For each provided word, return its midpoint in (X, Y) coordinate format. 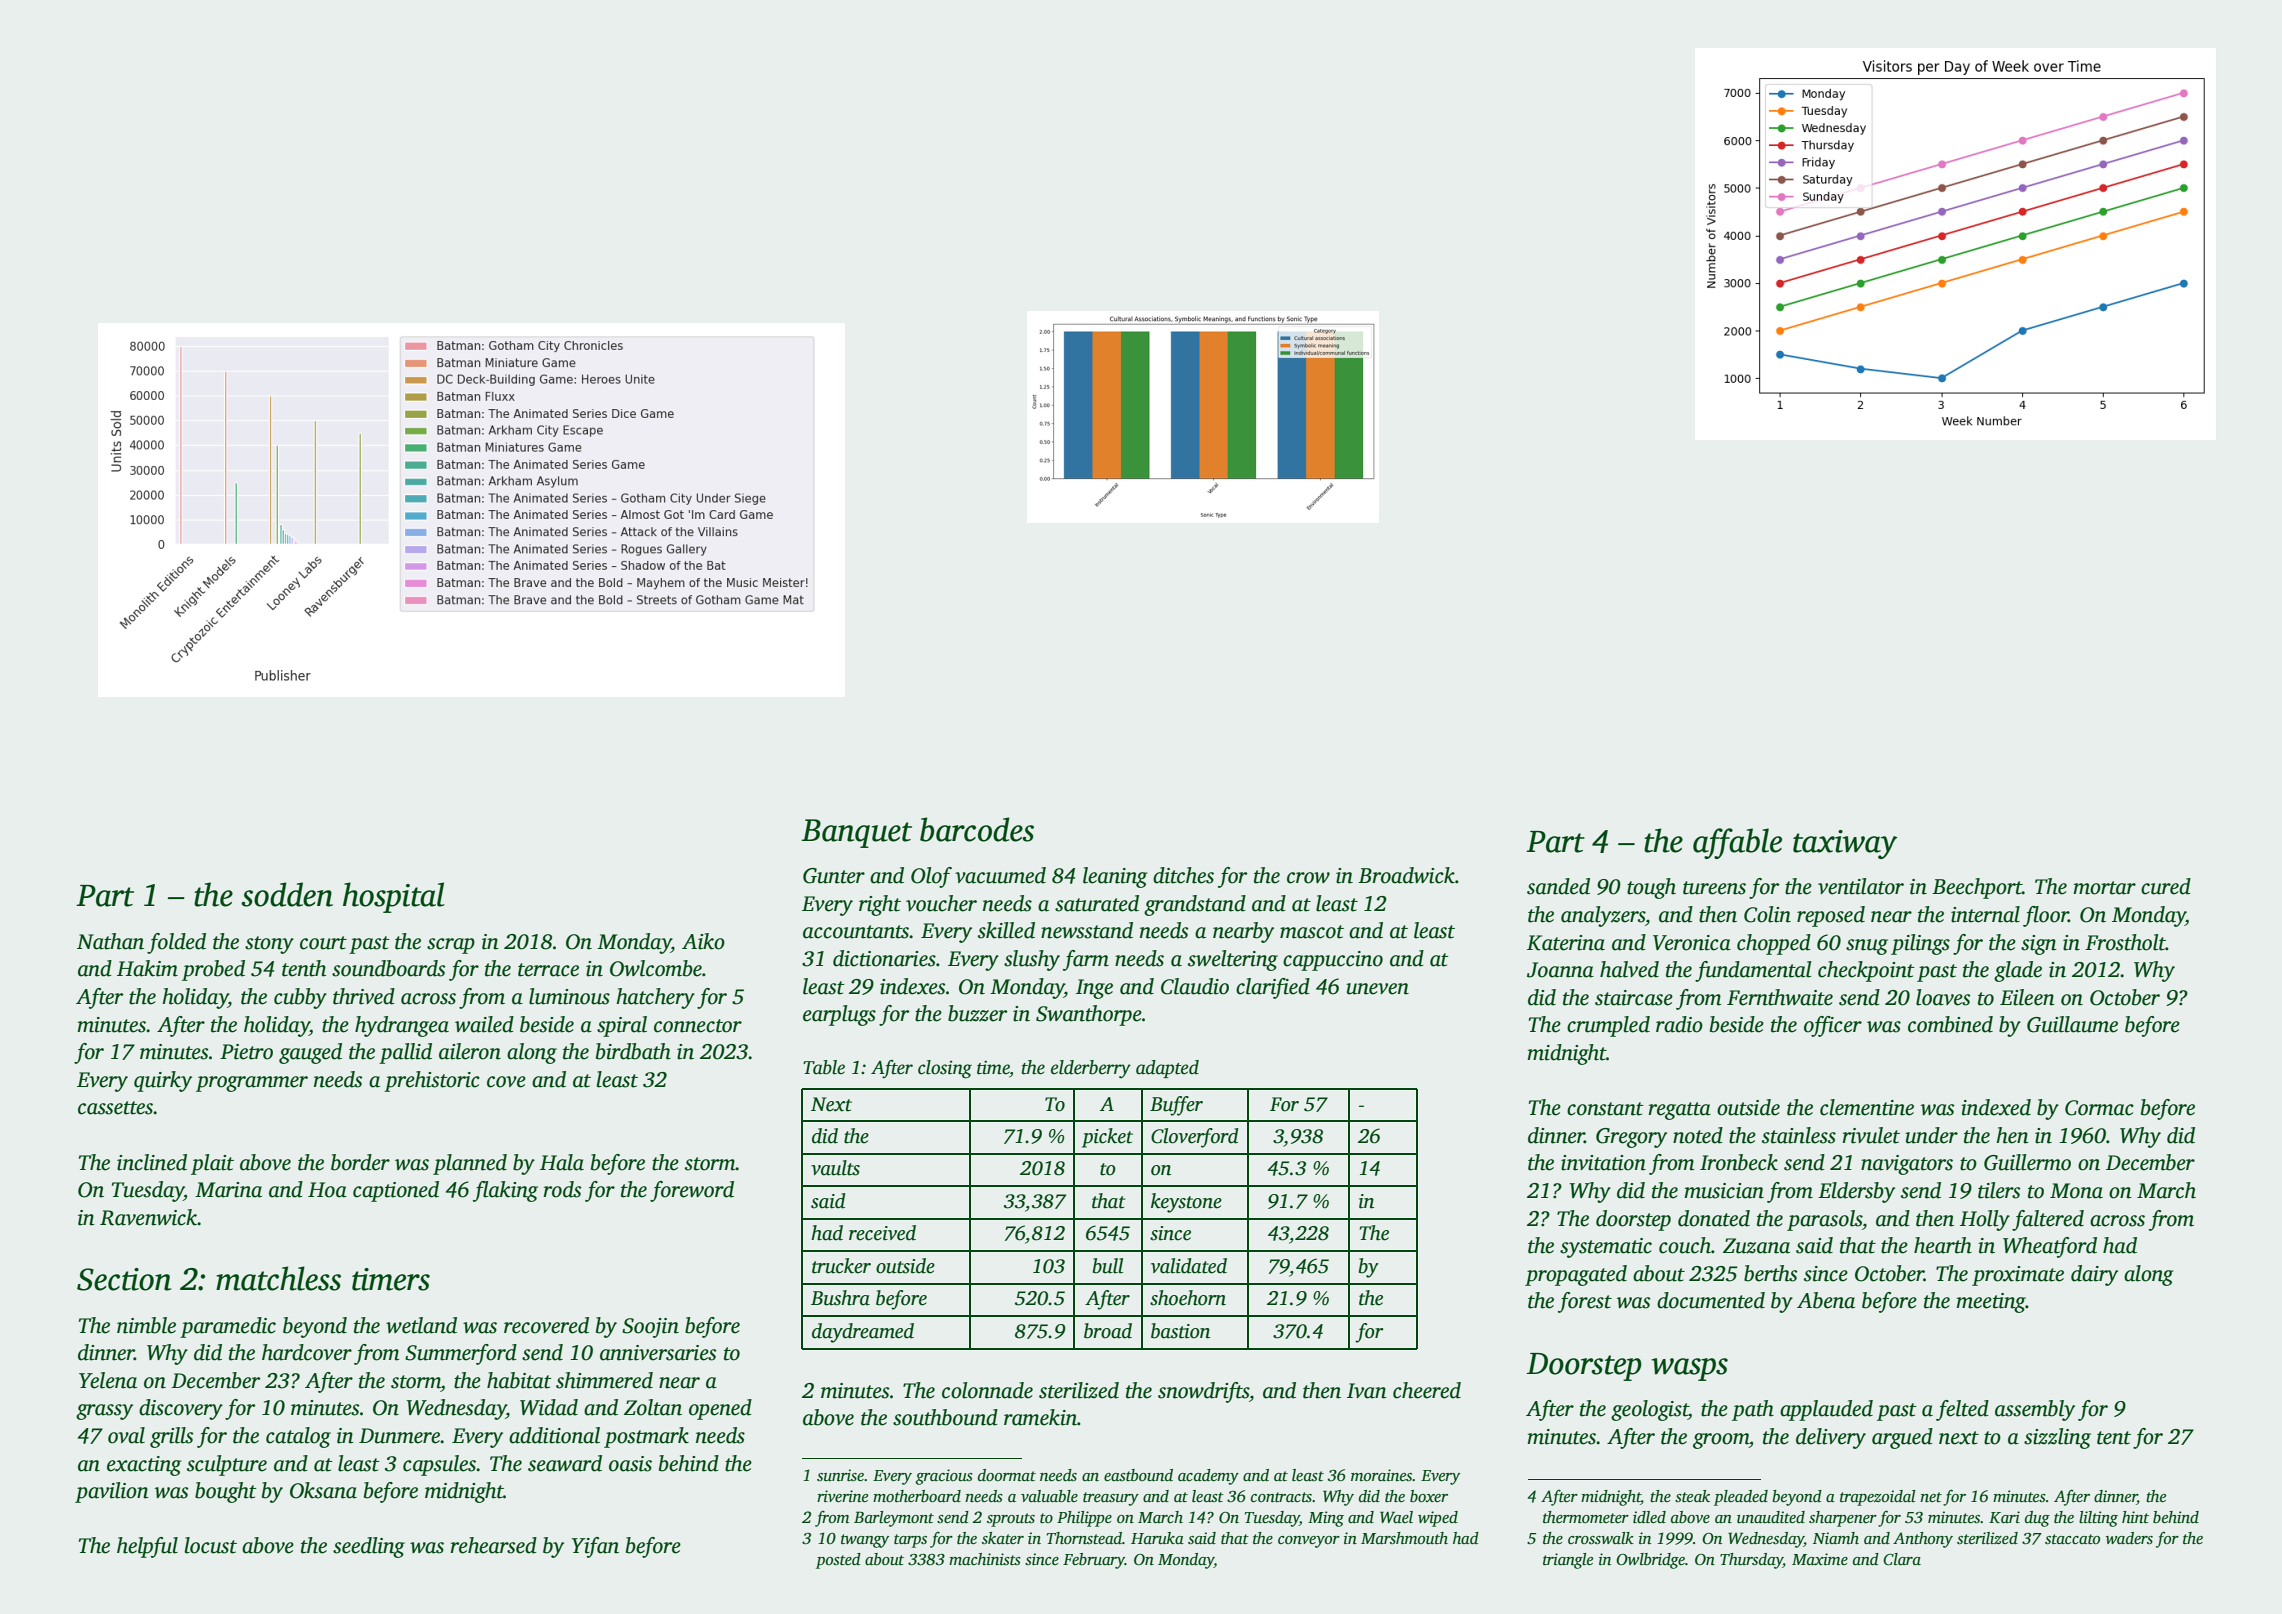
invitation (1603, 1163)
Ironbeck (1739, 1162)
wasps (1690, 1369)
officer (1833, 1026)
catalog (298, 1437)
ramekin (1040, 1417)
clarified (1273, 988)
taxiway (1845, 844)
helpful (147, 1547)
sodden (287, 894)
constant (1605, 1109)
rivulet (1871, 1135)
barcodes (977, 829)
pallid (405, 1053)
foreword (692, 1191)
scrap (451, 946)
